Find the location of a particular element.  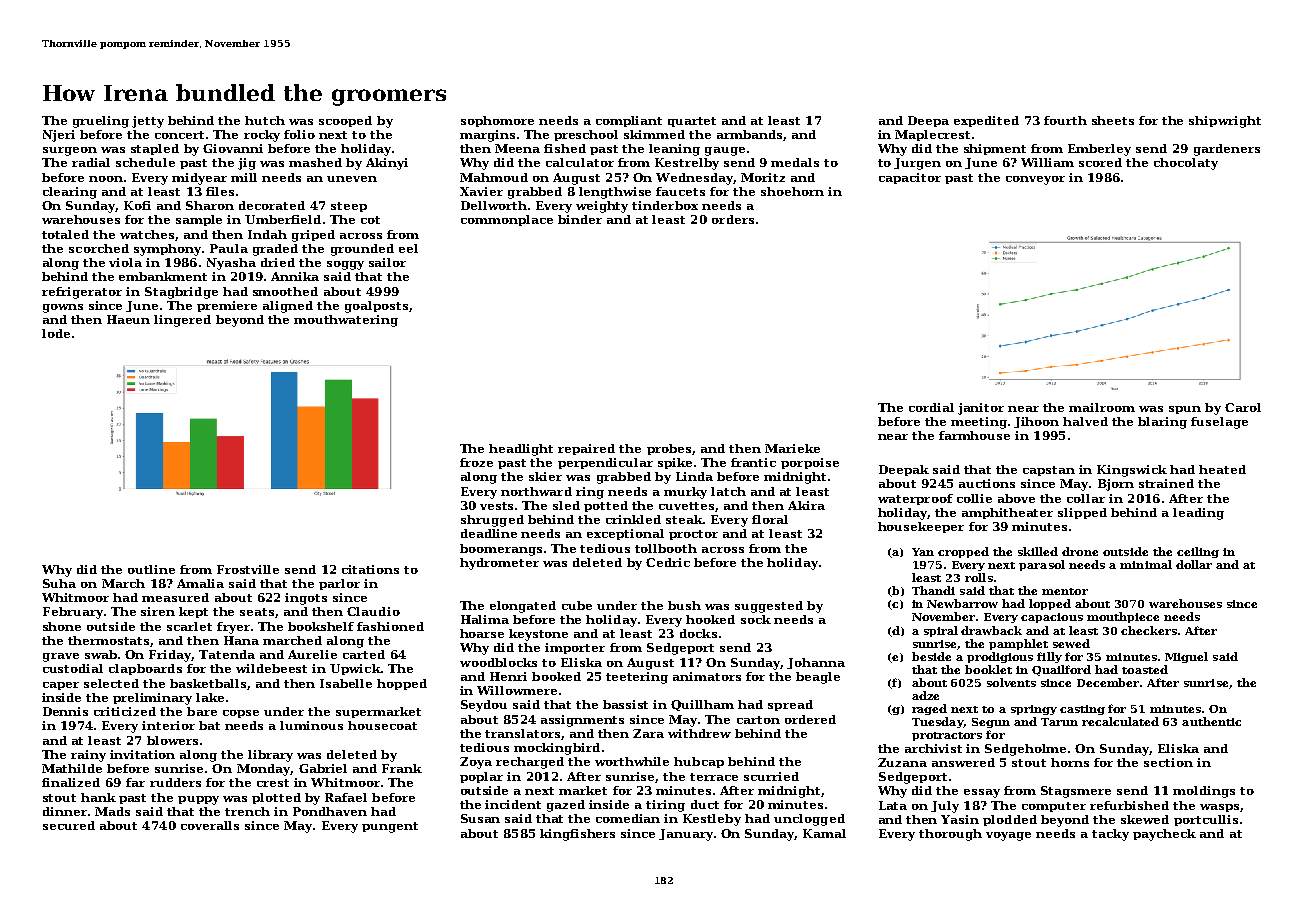

secured is located at coordinates (69, 825).
